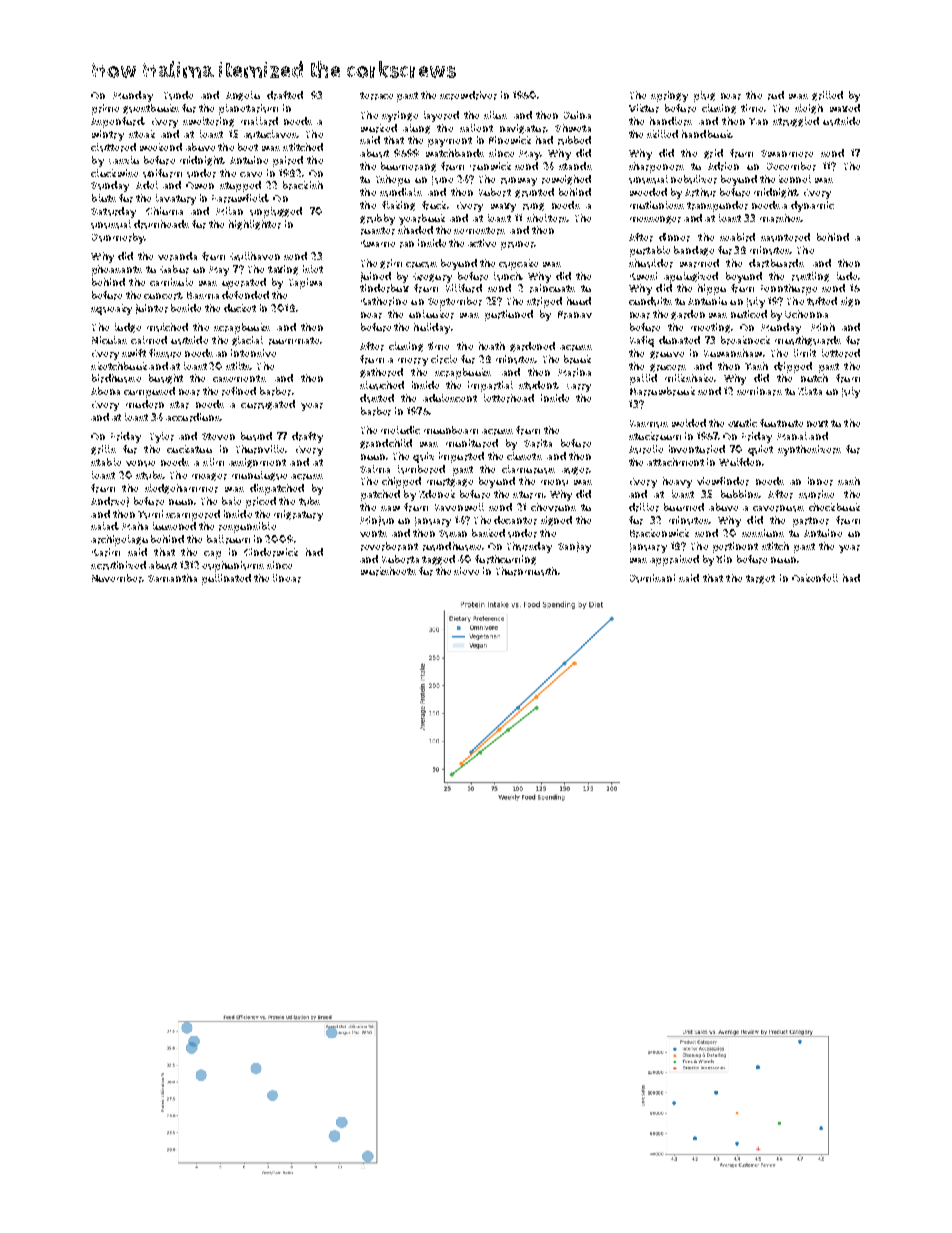 Image resolution: width=952 pixels, height=1233 pixels. Describe the element at coordinates (307, 437) in the page. I see `drafty` at that location.
